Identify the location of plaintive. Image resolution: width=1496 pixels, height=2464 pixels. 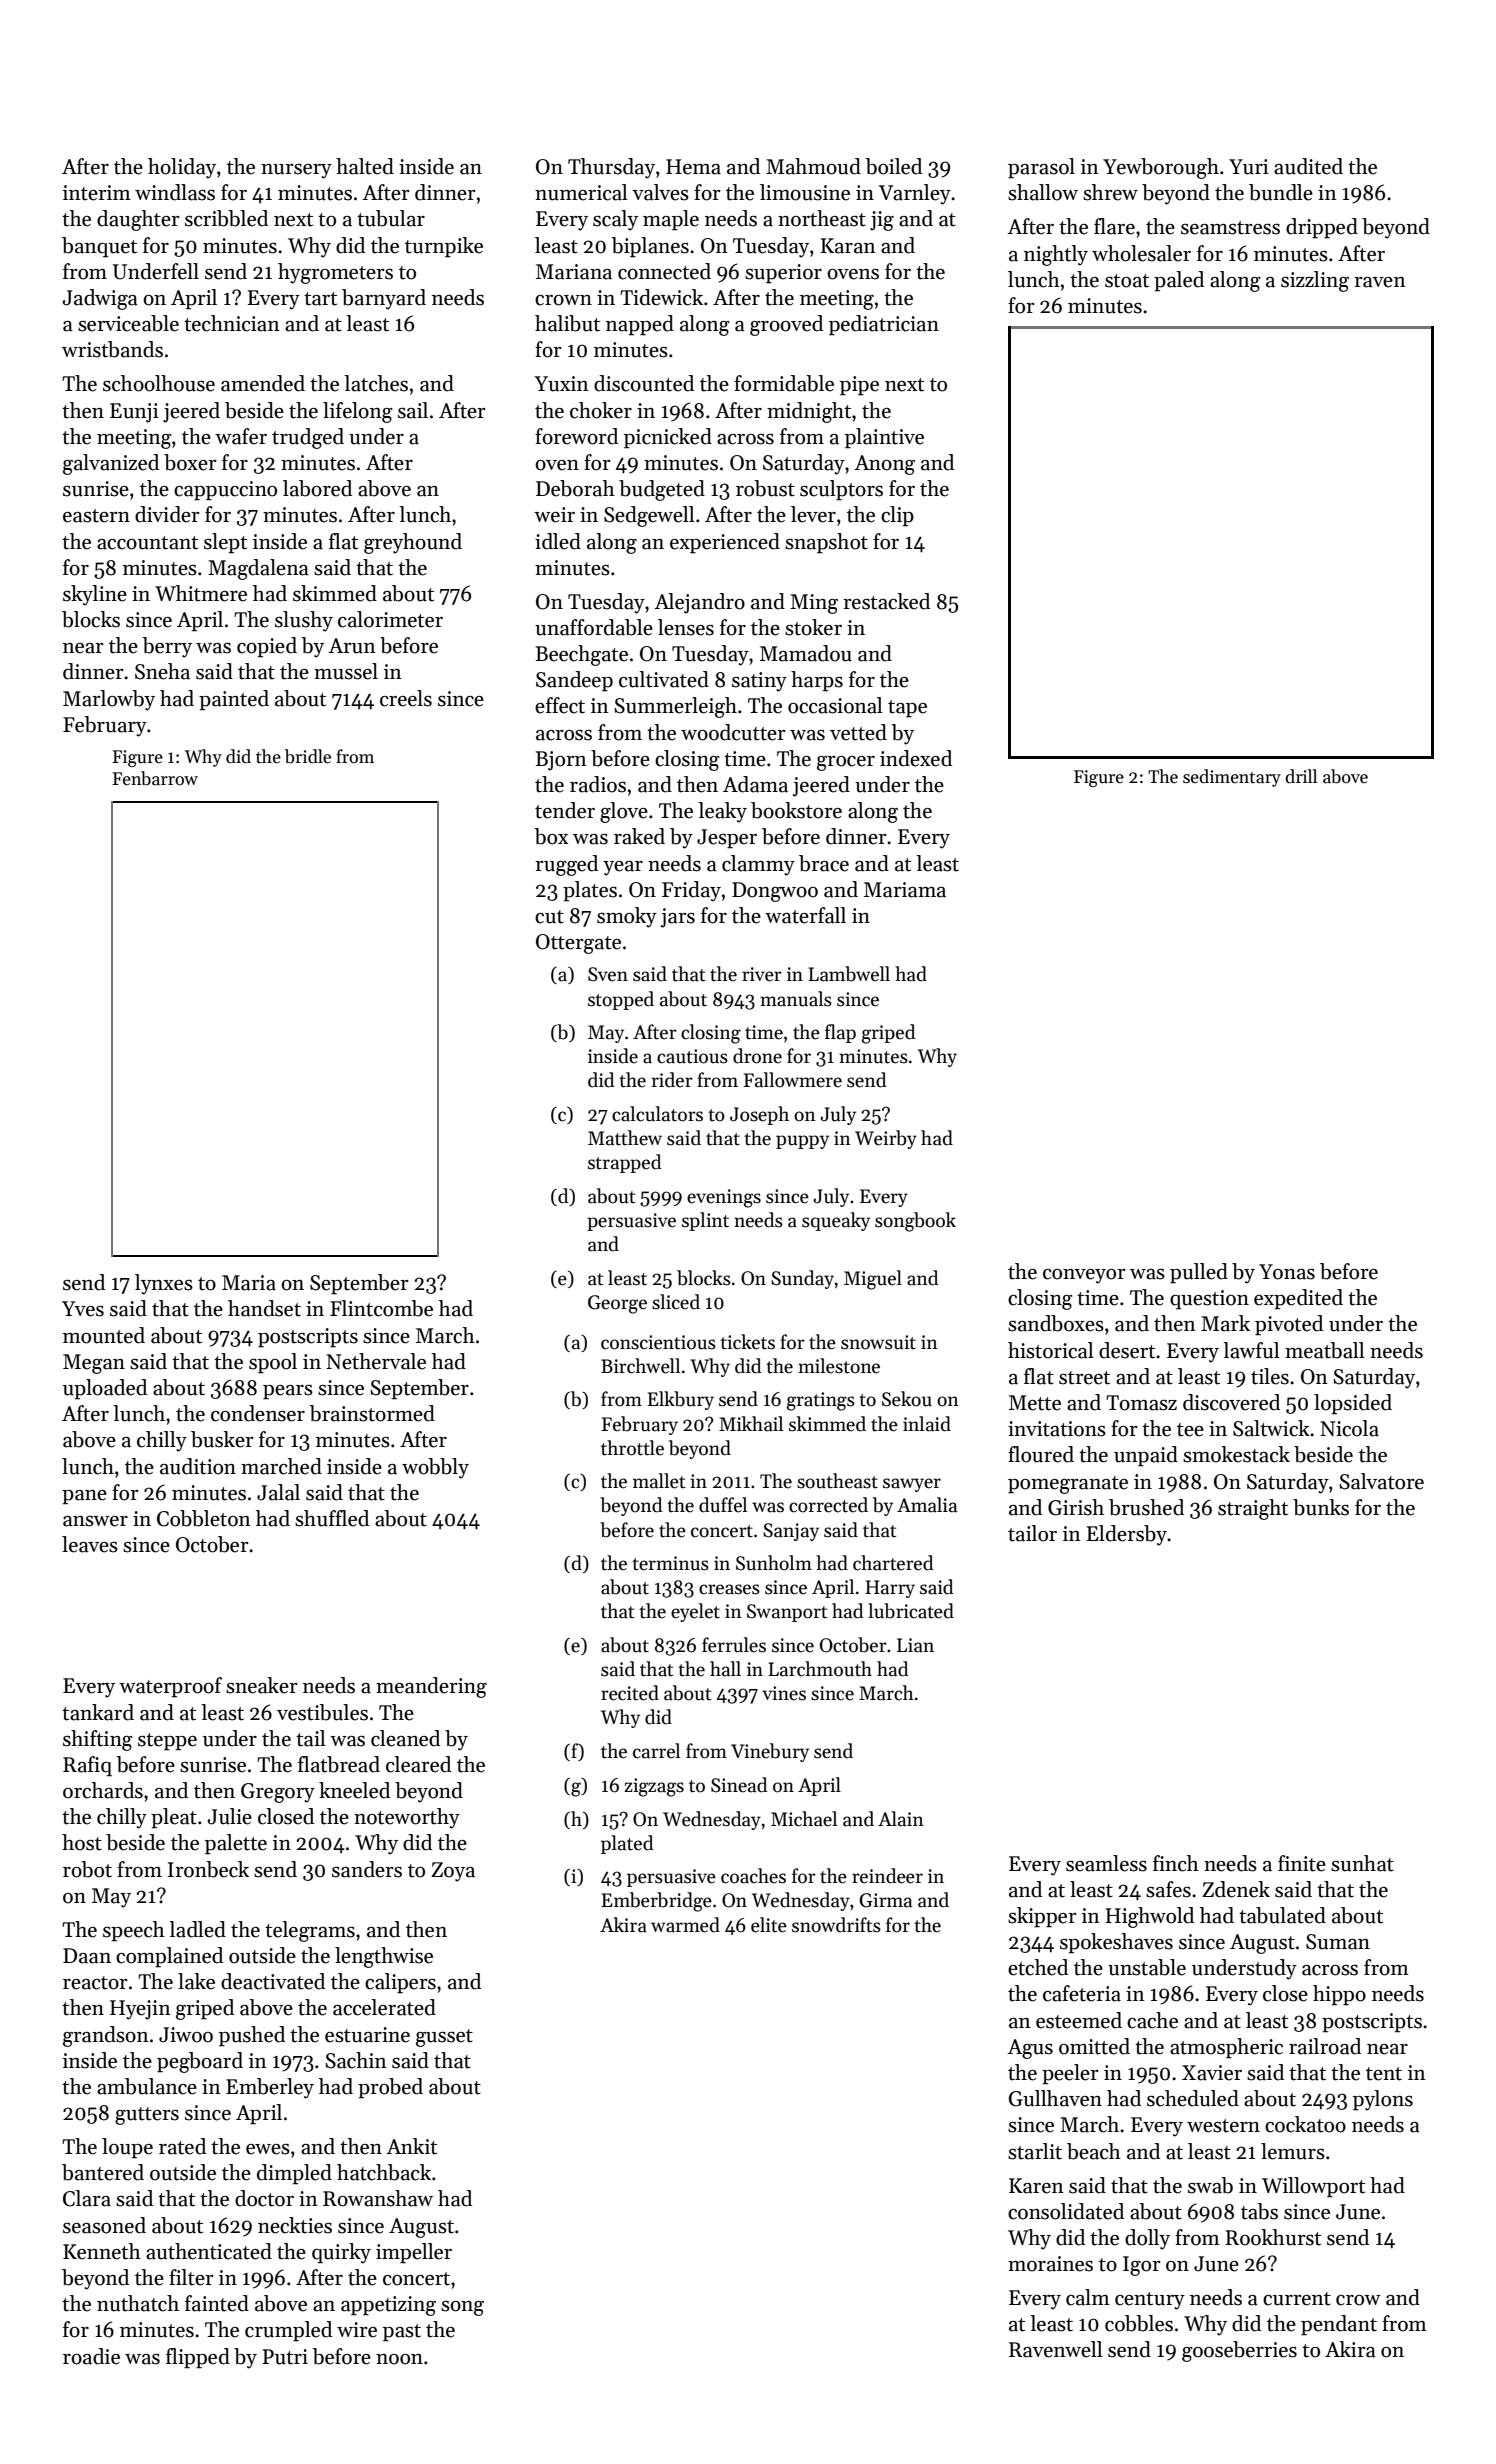
(884, 438).
